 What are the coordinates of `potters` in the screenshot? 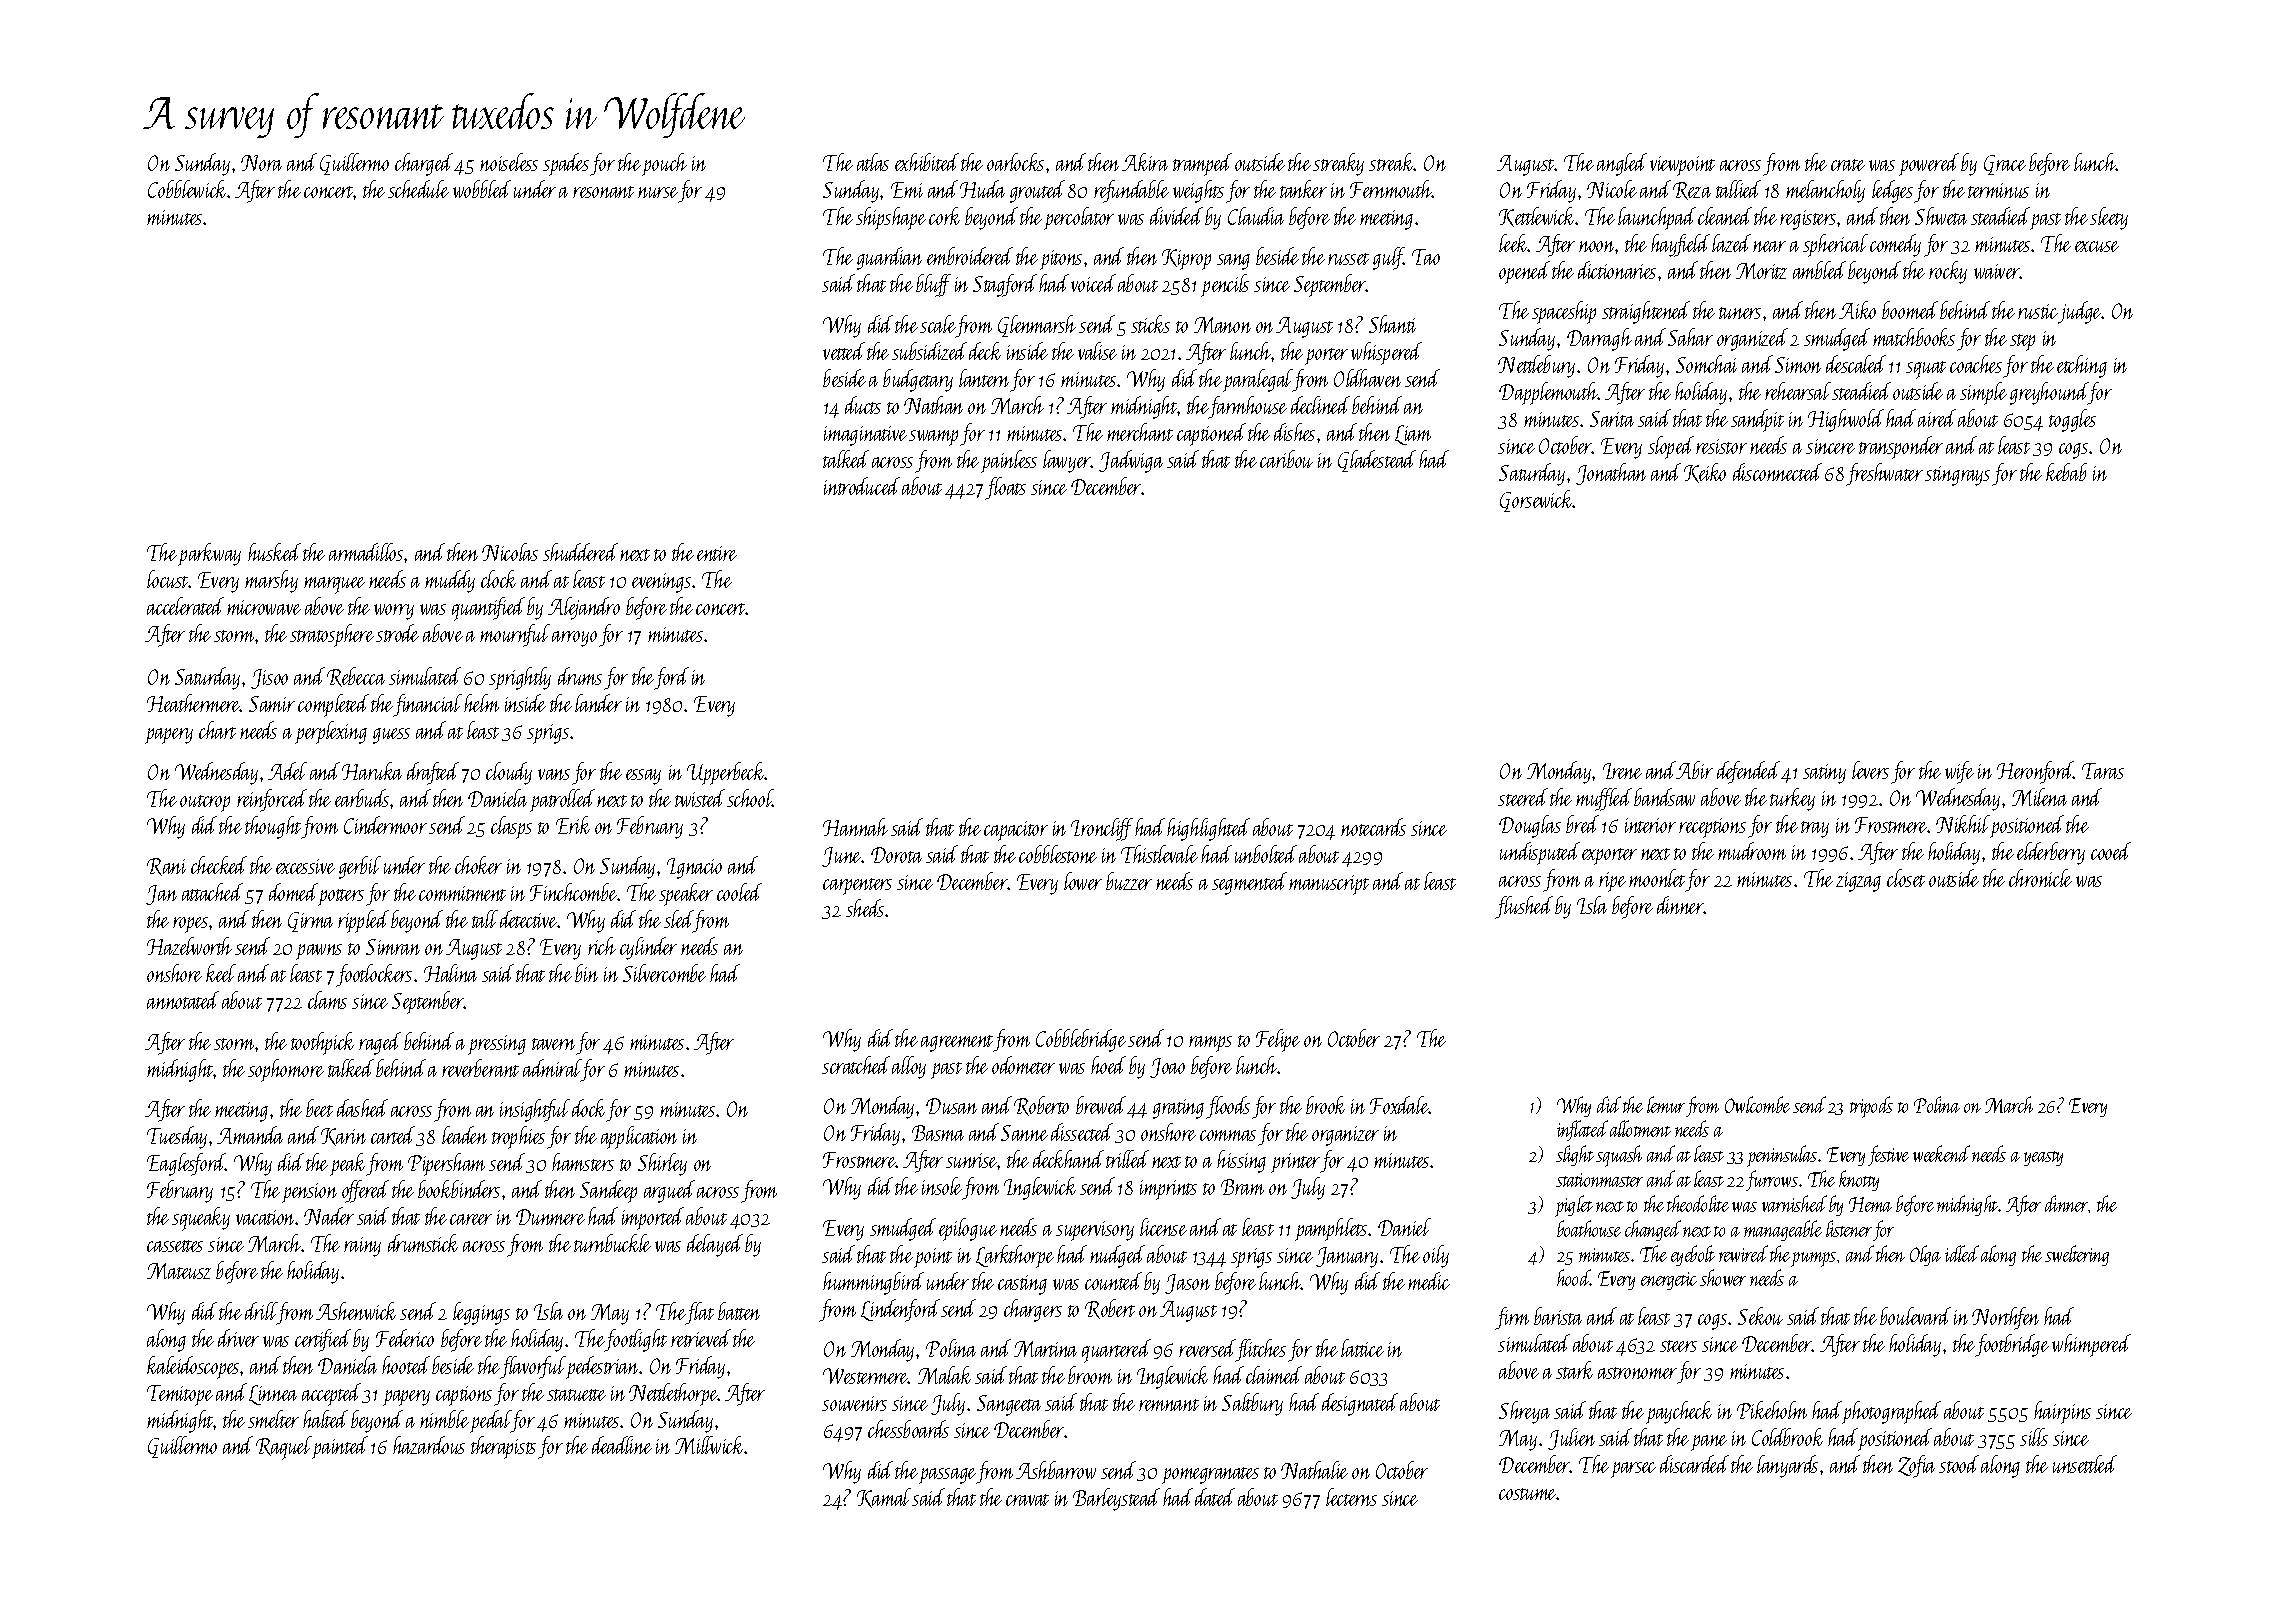 It's located at (341, 897).
